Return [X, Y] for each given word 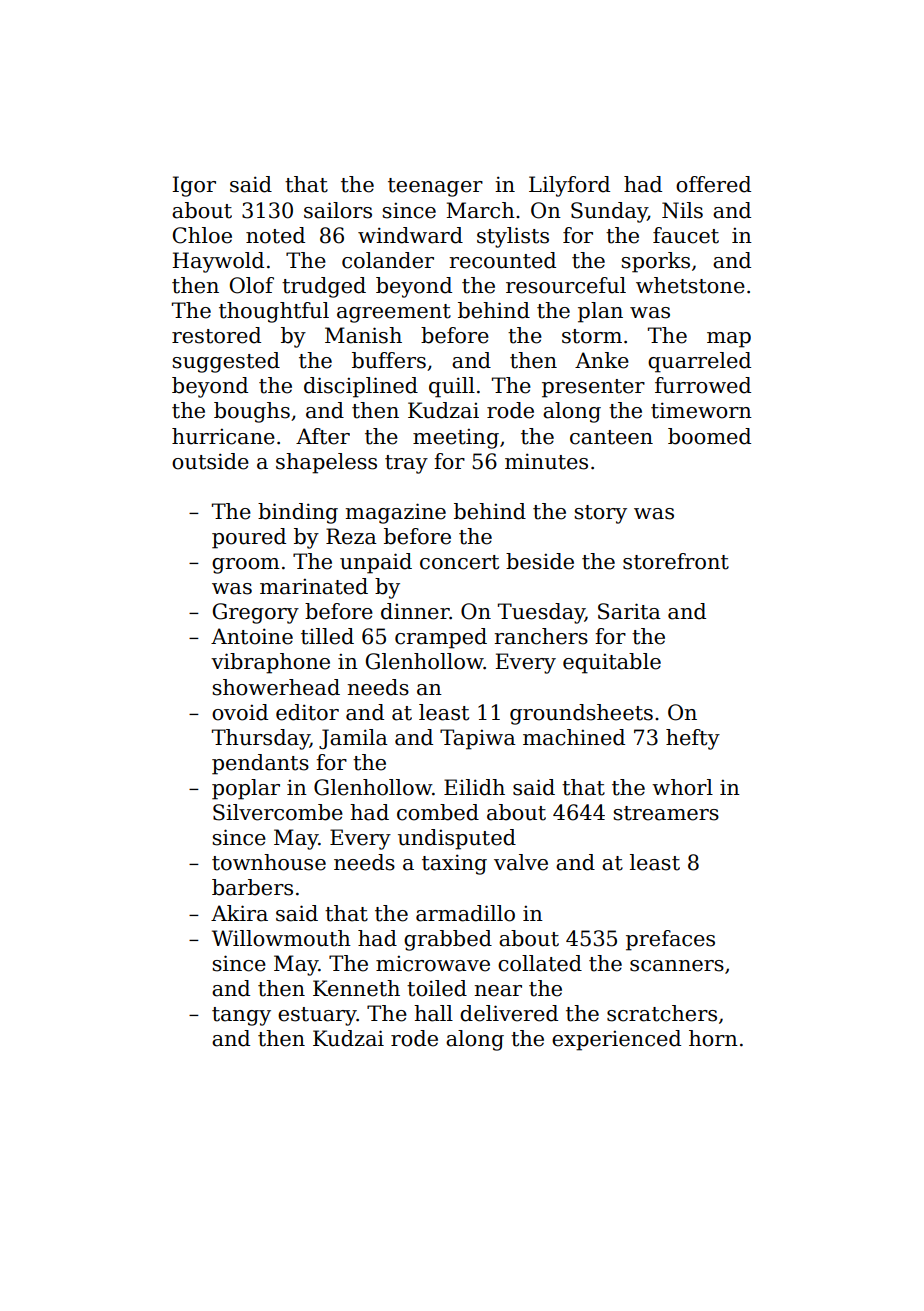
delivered [509, 1013]
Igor [194, 186]
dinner [415, 611]
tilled [327, 636]
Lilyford [569, 186]
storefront [676, 561]
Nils [682, 210]
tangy [241, 1016]
